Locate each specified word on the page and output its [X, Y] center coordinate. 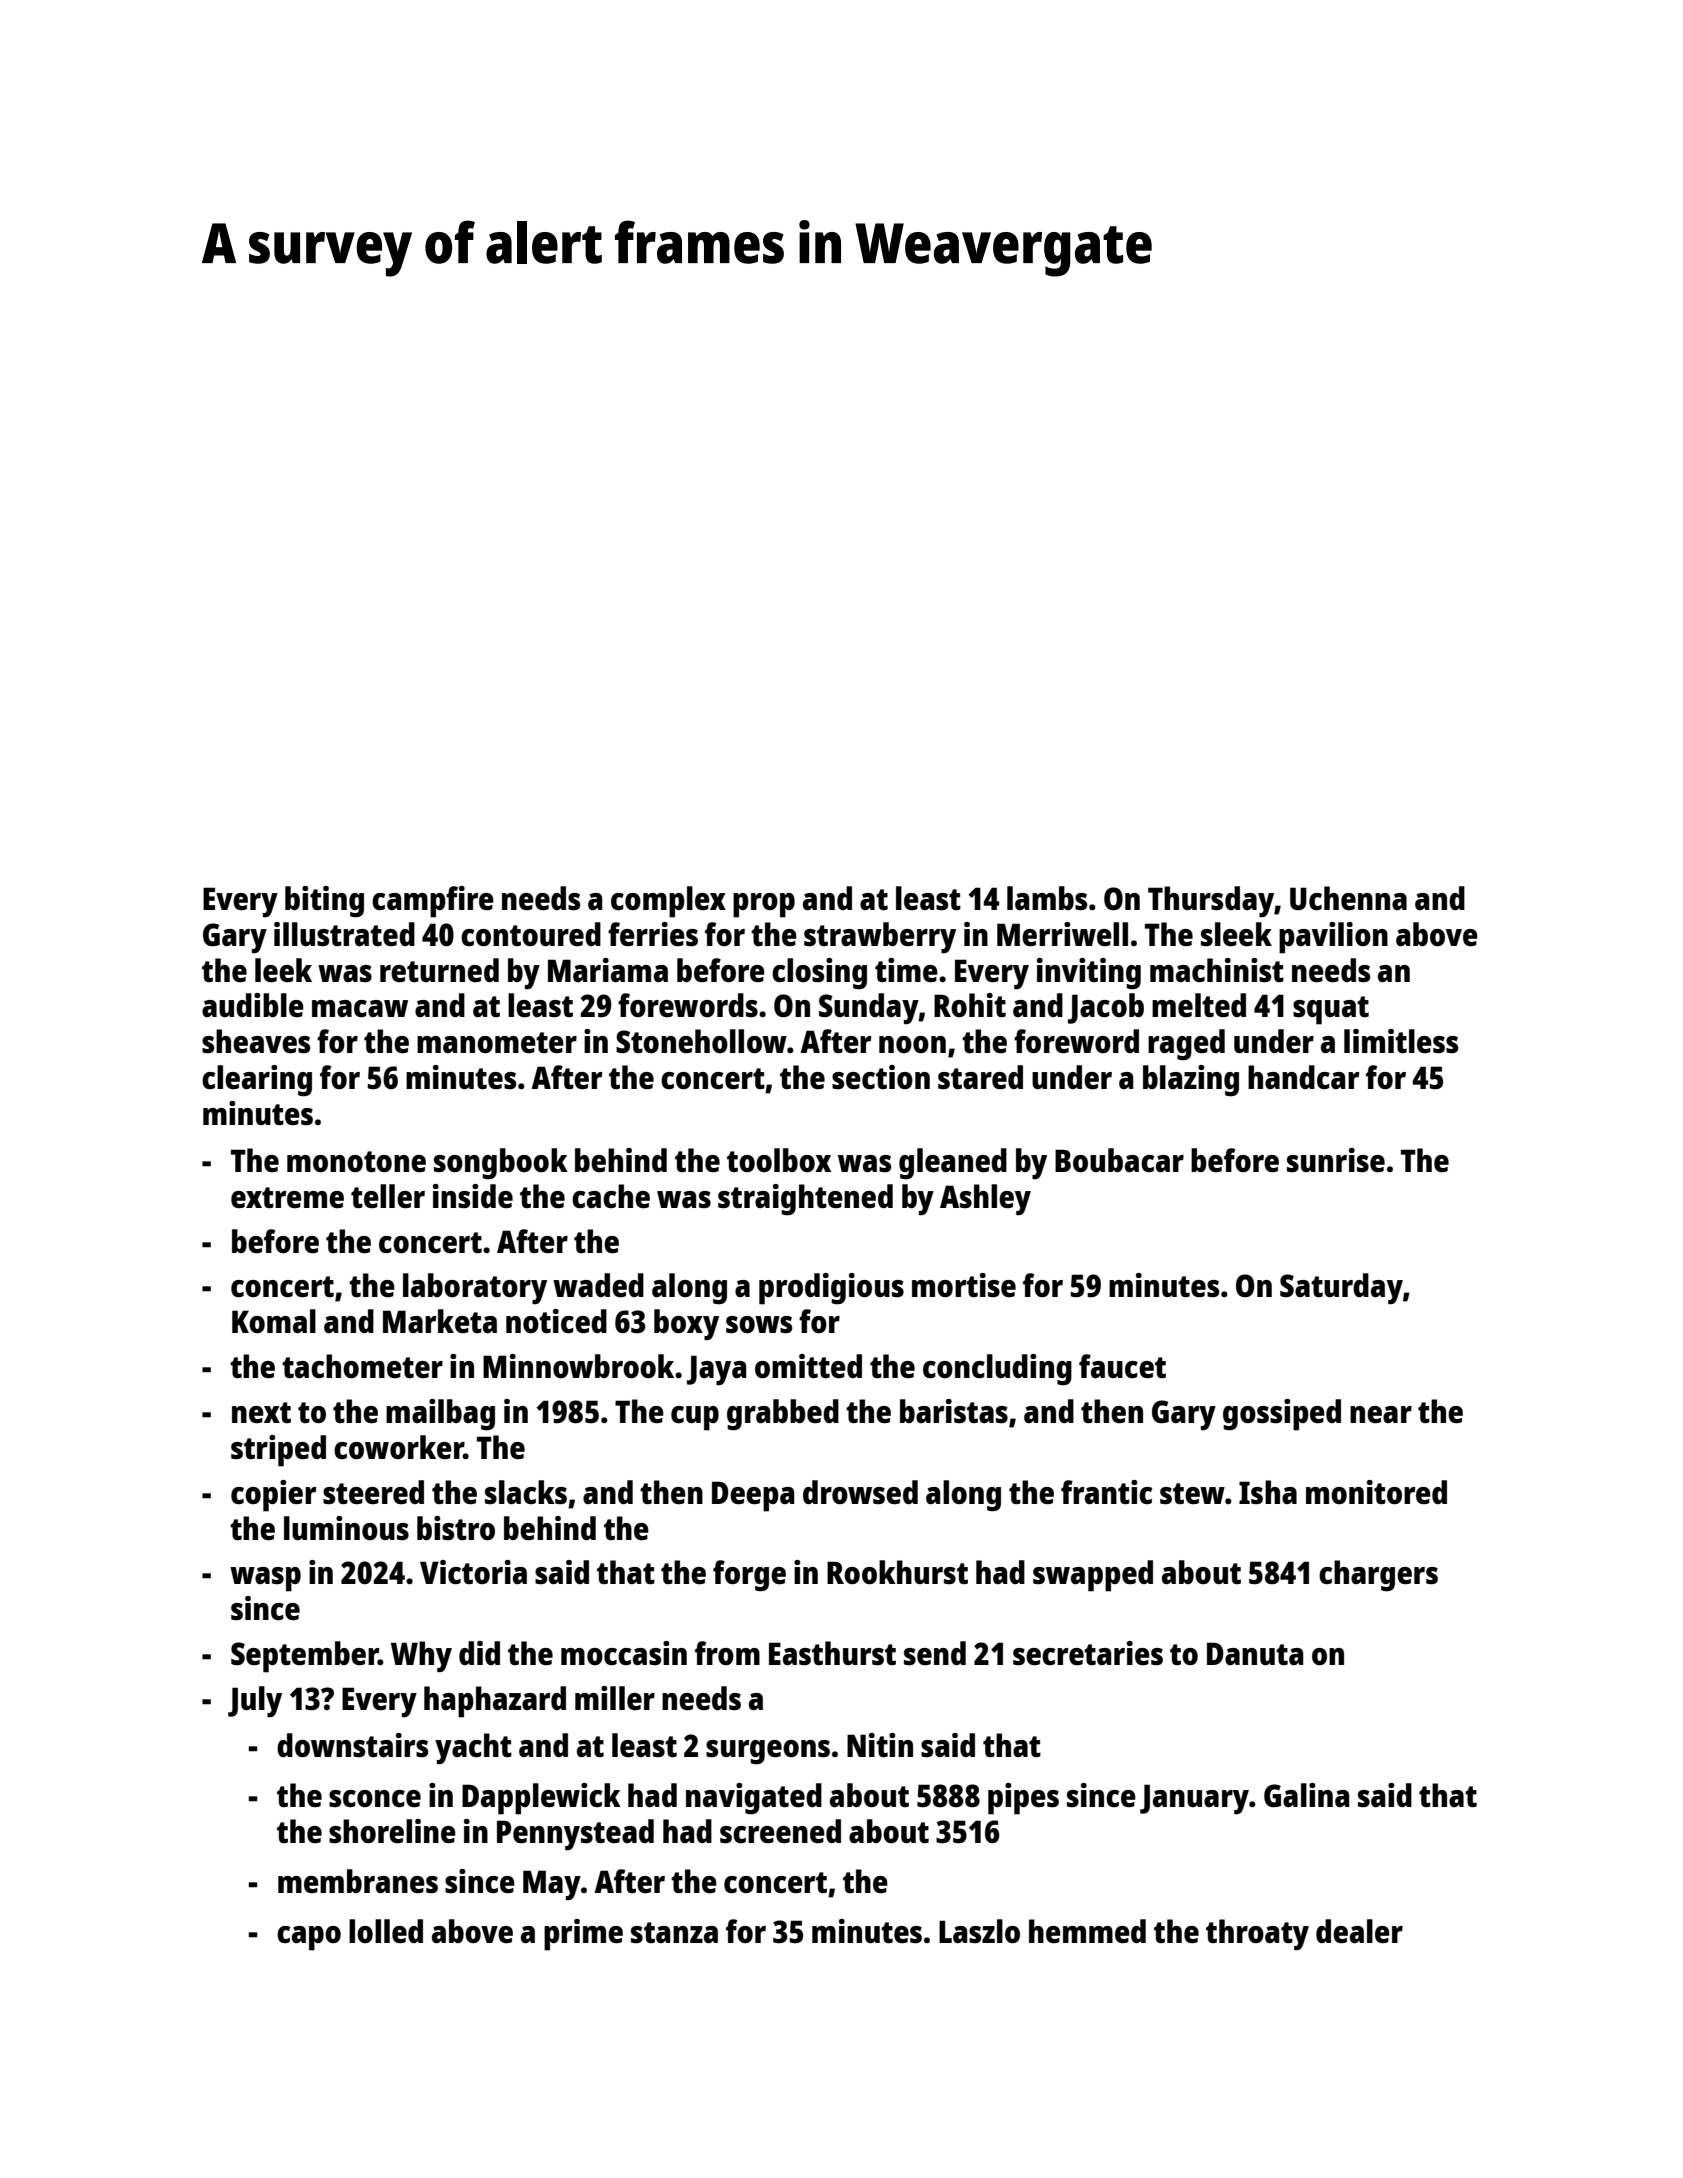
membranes [358, 1881]
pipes [1023, 1799]
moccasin [624, 1653]
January [1194, 1799]
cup [695, 1418]
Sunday [869, 1009]
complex [668, 902]
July [255, 1702]
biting [324, 902]
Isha [1268, 1492]
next [261, 1412]
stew [1192, 1494]
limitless [1401, 1041]
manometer [497, 1042]
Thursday [1211, 902]
